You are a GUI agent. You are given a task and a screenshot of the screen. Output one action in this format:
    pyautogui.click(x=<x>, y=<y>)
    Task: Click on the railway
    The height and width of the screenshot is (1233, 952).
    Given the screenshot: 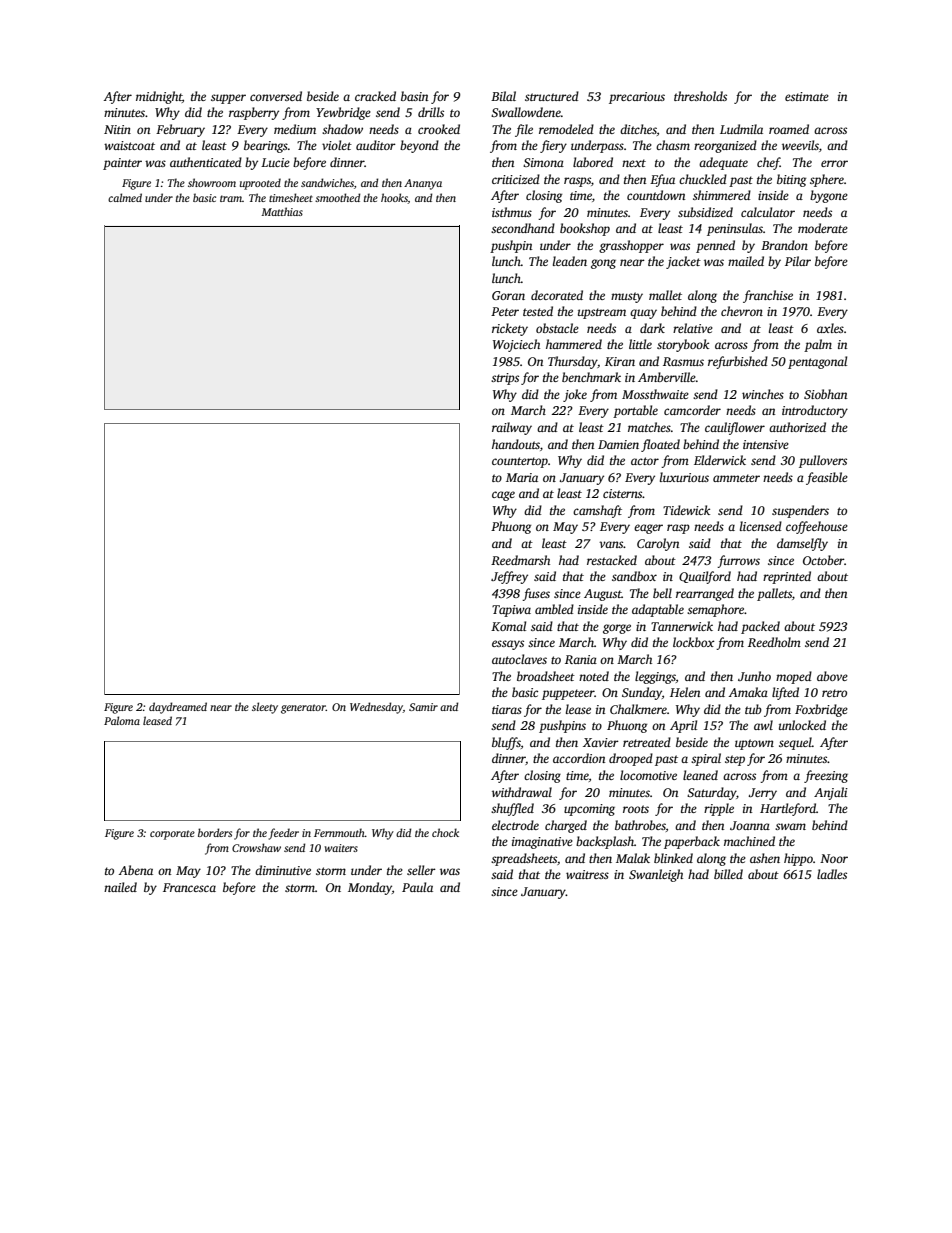 What is the action you would take?
    pyautogui.click(x=512, y=428)
